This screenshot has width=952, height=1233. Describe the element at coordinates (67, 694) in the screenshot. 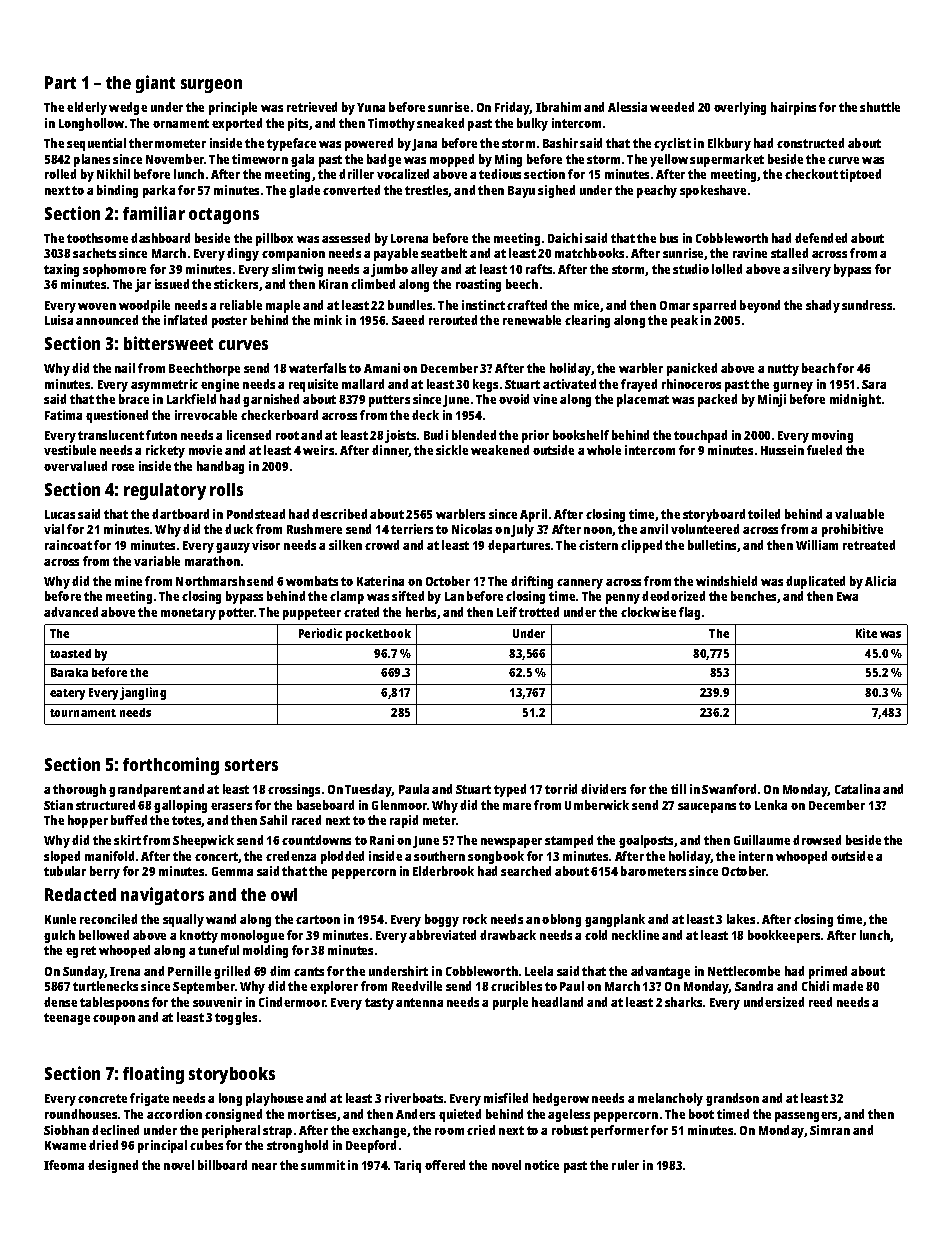

I see `eatery` at that location.
